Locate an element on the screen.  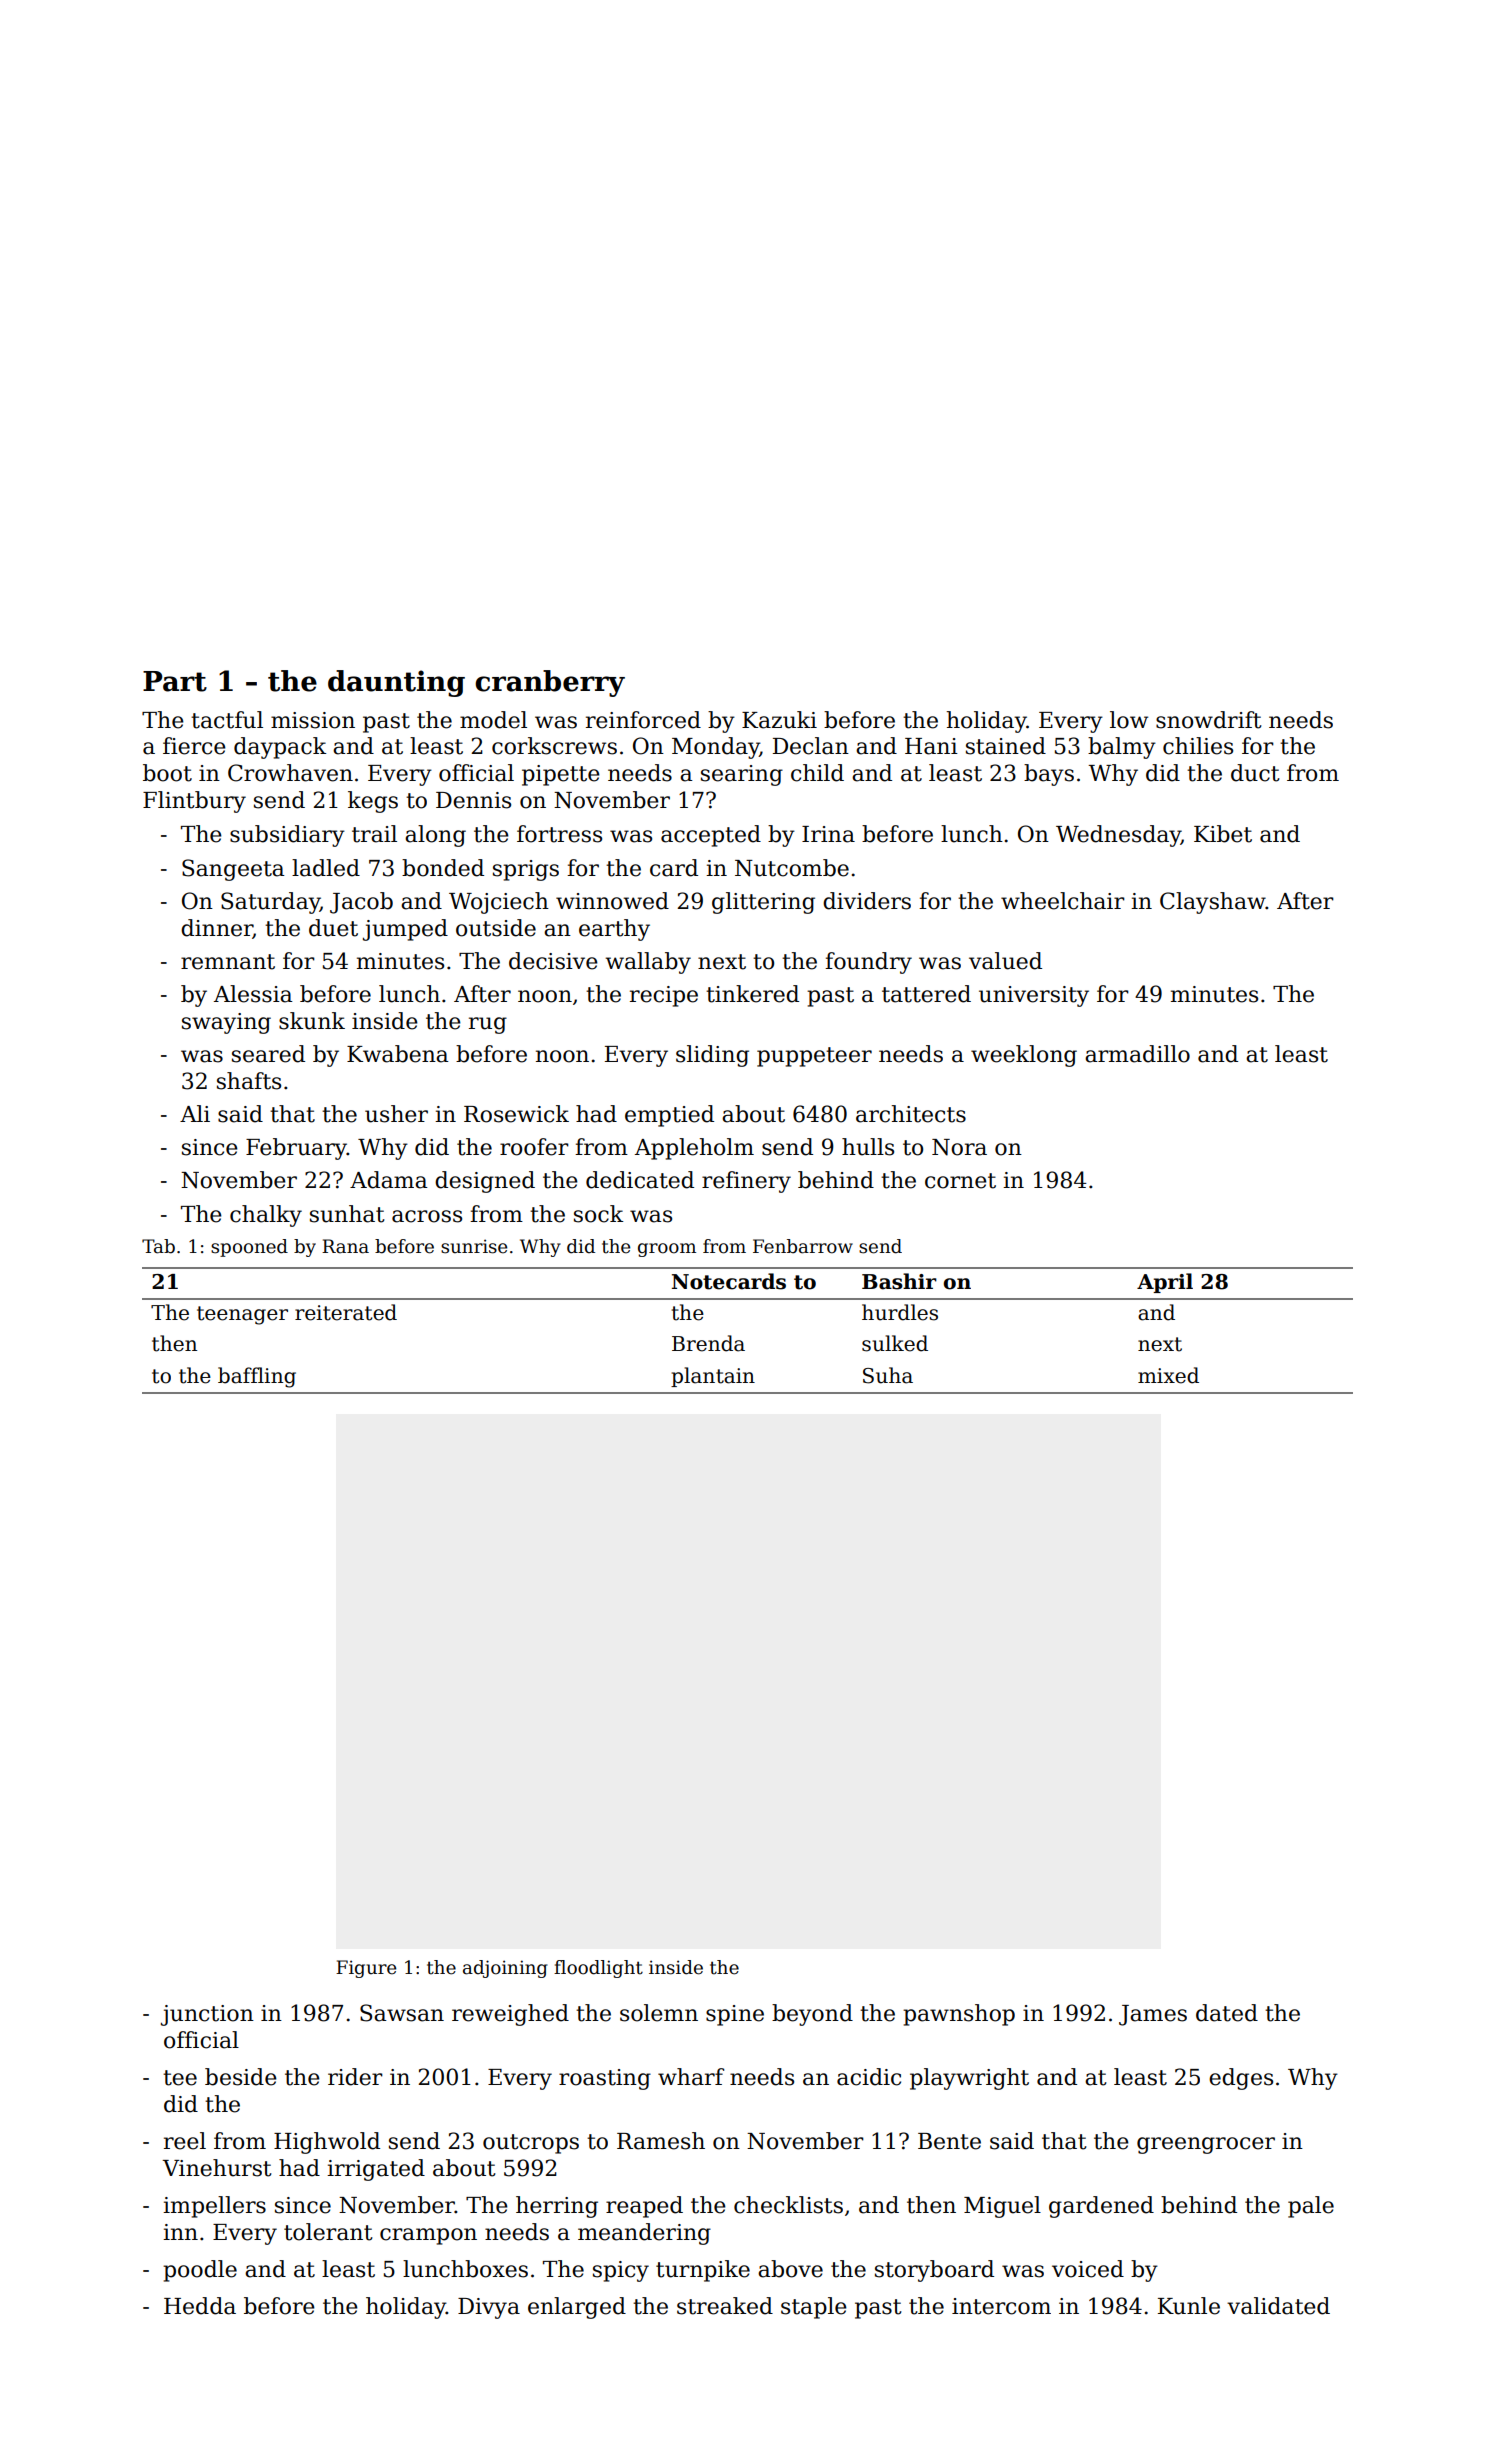
April is located at coordinates (1165, 1283).
